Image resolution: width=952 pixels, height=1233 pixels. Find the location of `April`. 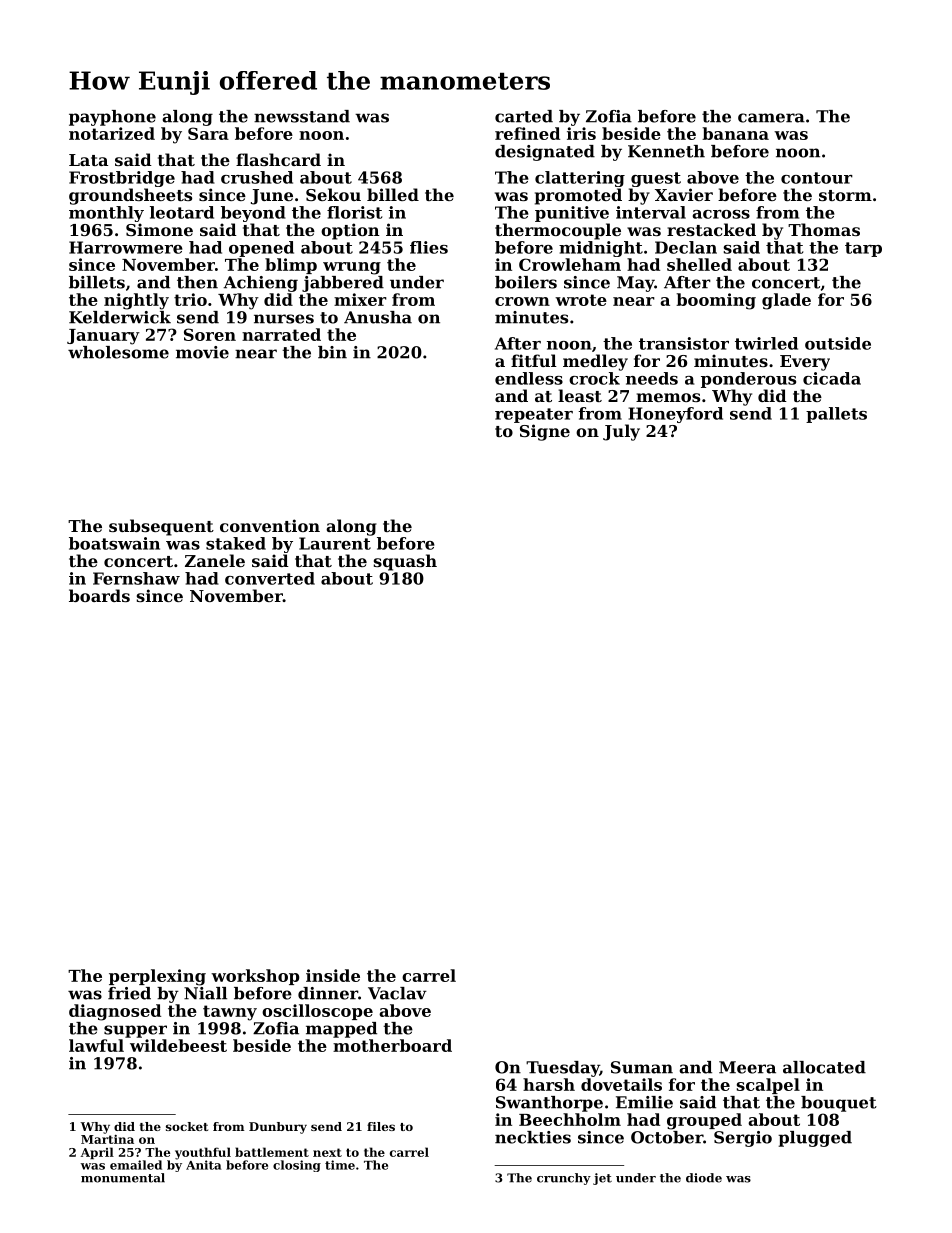

April is located at coordinates (97, 1153).
